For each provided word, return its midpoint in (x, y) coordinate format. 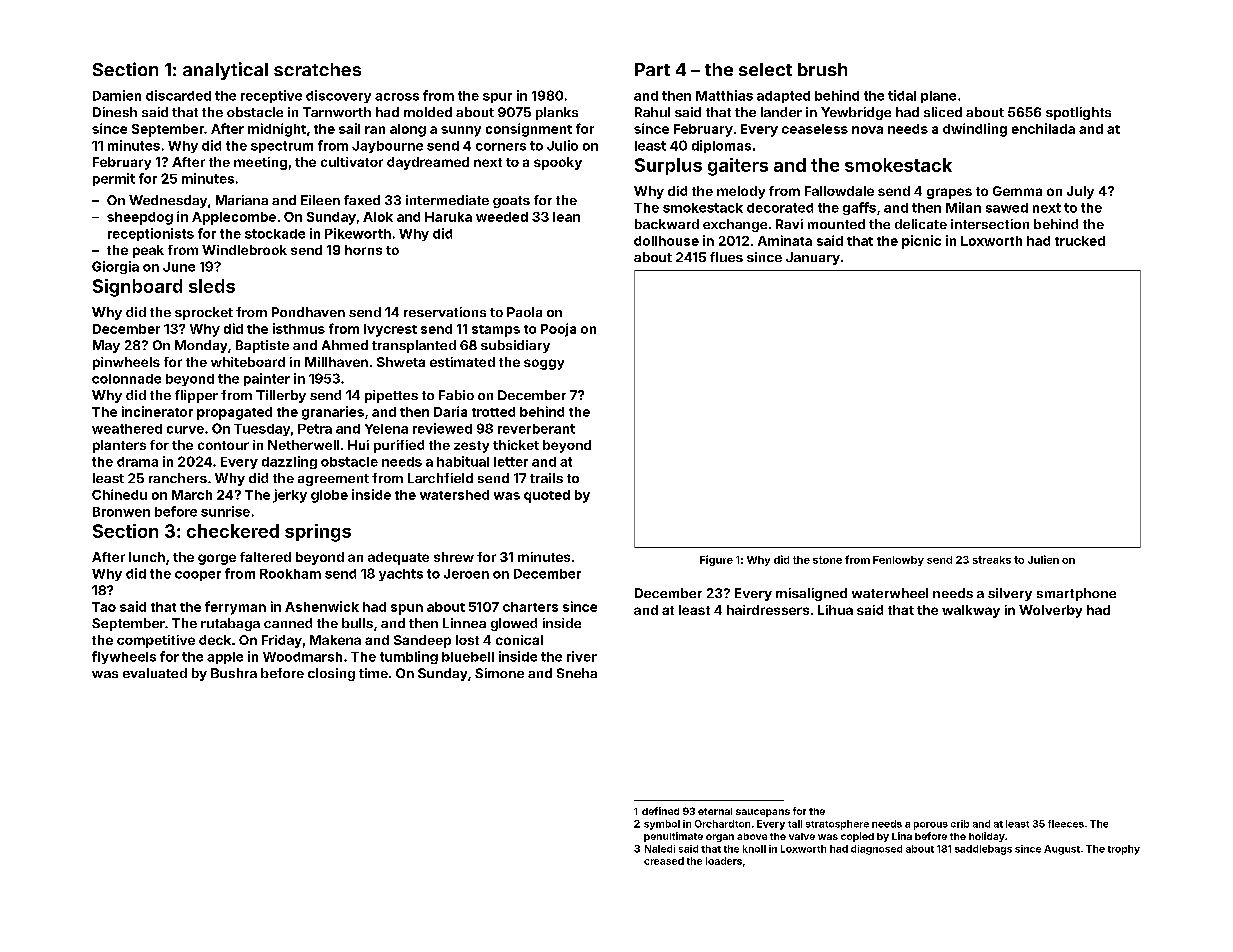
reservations (445, 312)
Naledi (660, 849)
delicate (921, 224)
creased (664, 861)
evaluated (155, 673)
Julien (1043, 559)
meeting (260, 163)
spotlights (1078, 113)
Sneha (577, 673)
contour (223, 445)
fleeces (1066, 824)
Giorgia (115, 267)
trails (546, 478)
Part (652, 69)
